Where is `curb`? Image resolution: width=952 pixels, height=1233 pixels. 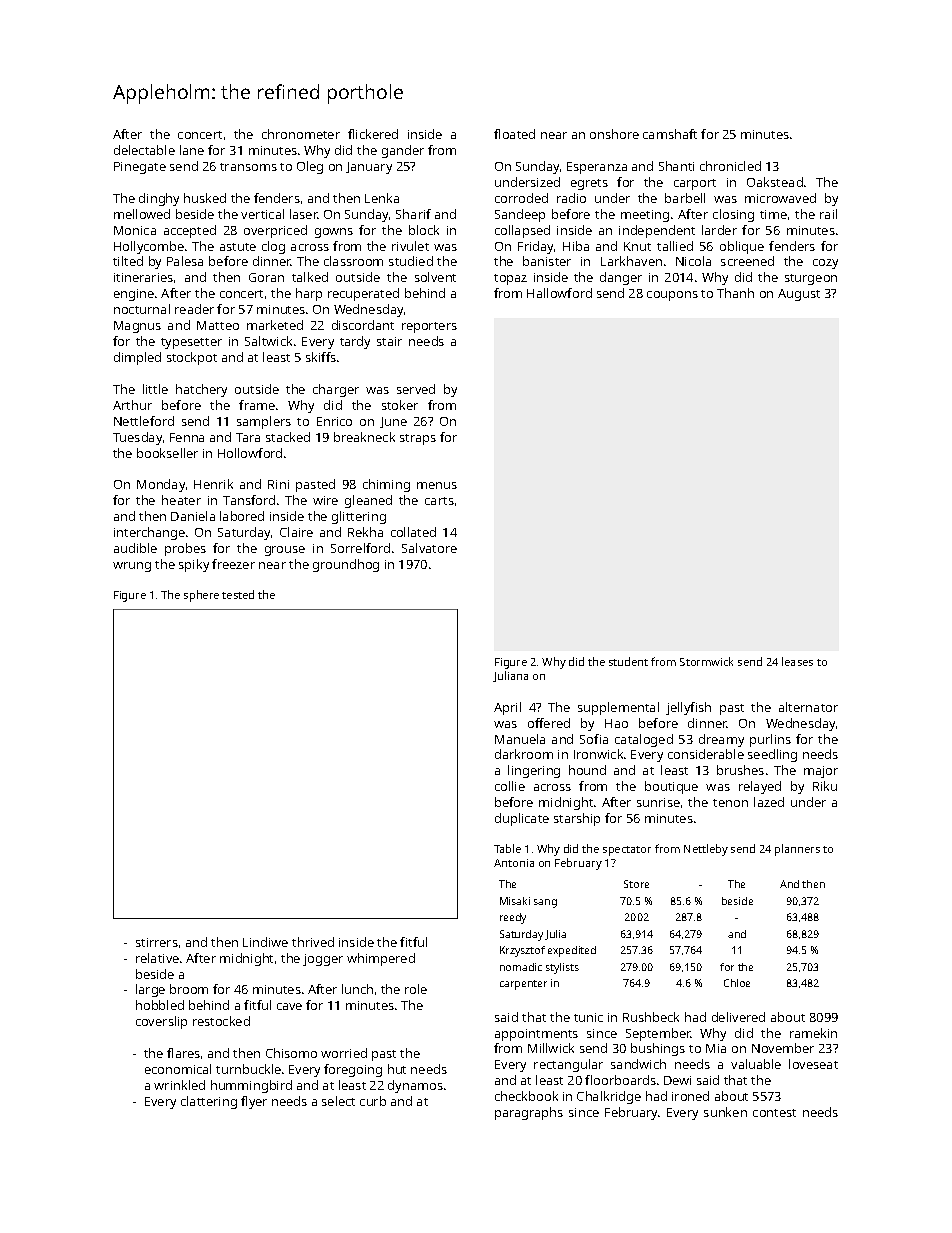 curb is located at coordinates (373, 1101).
